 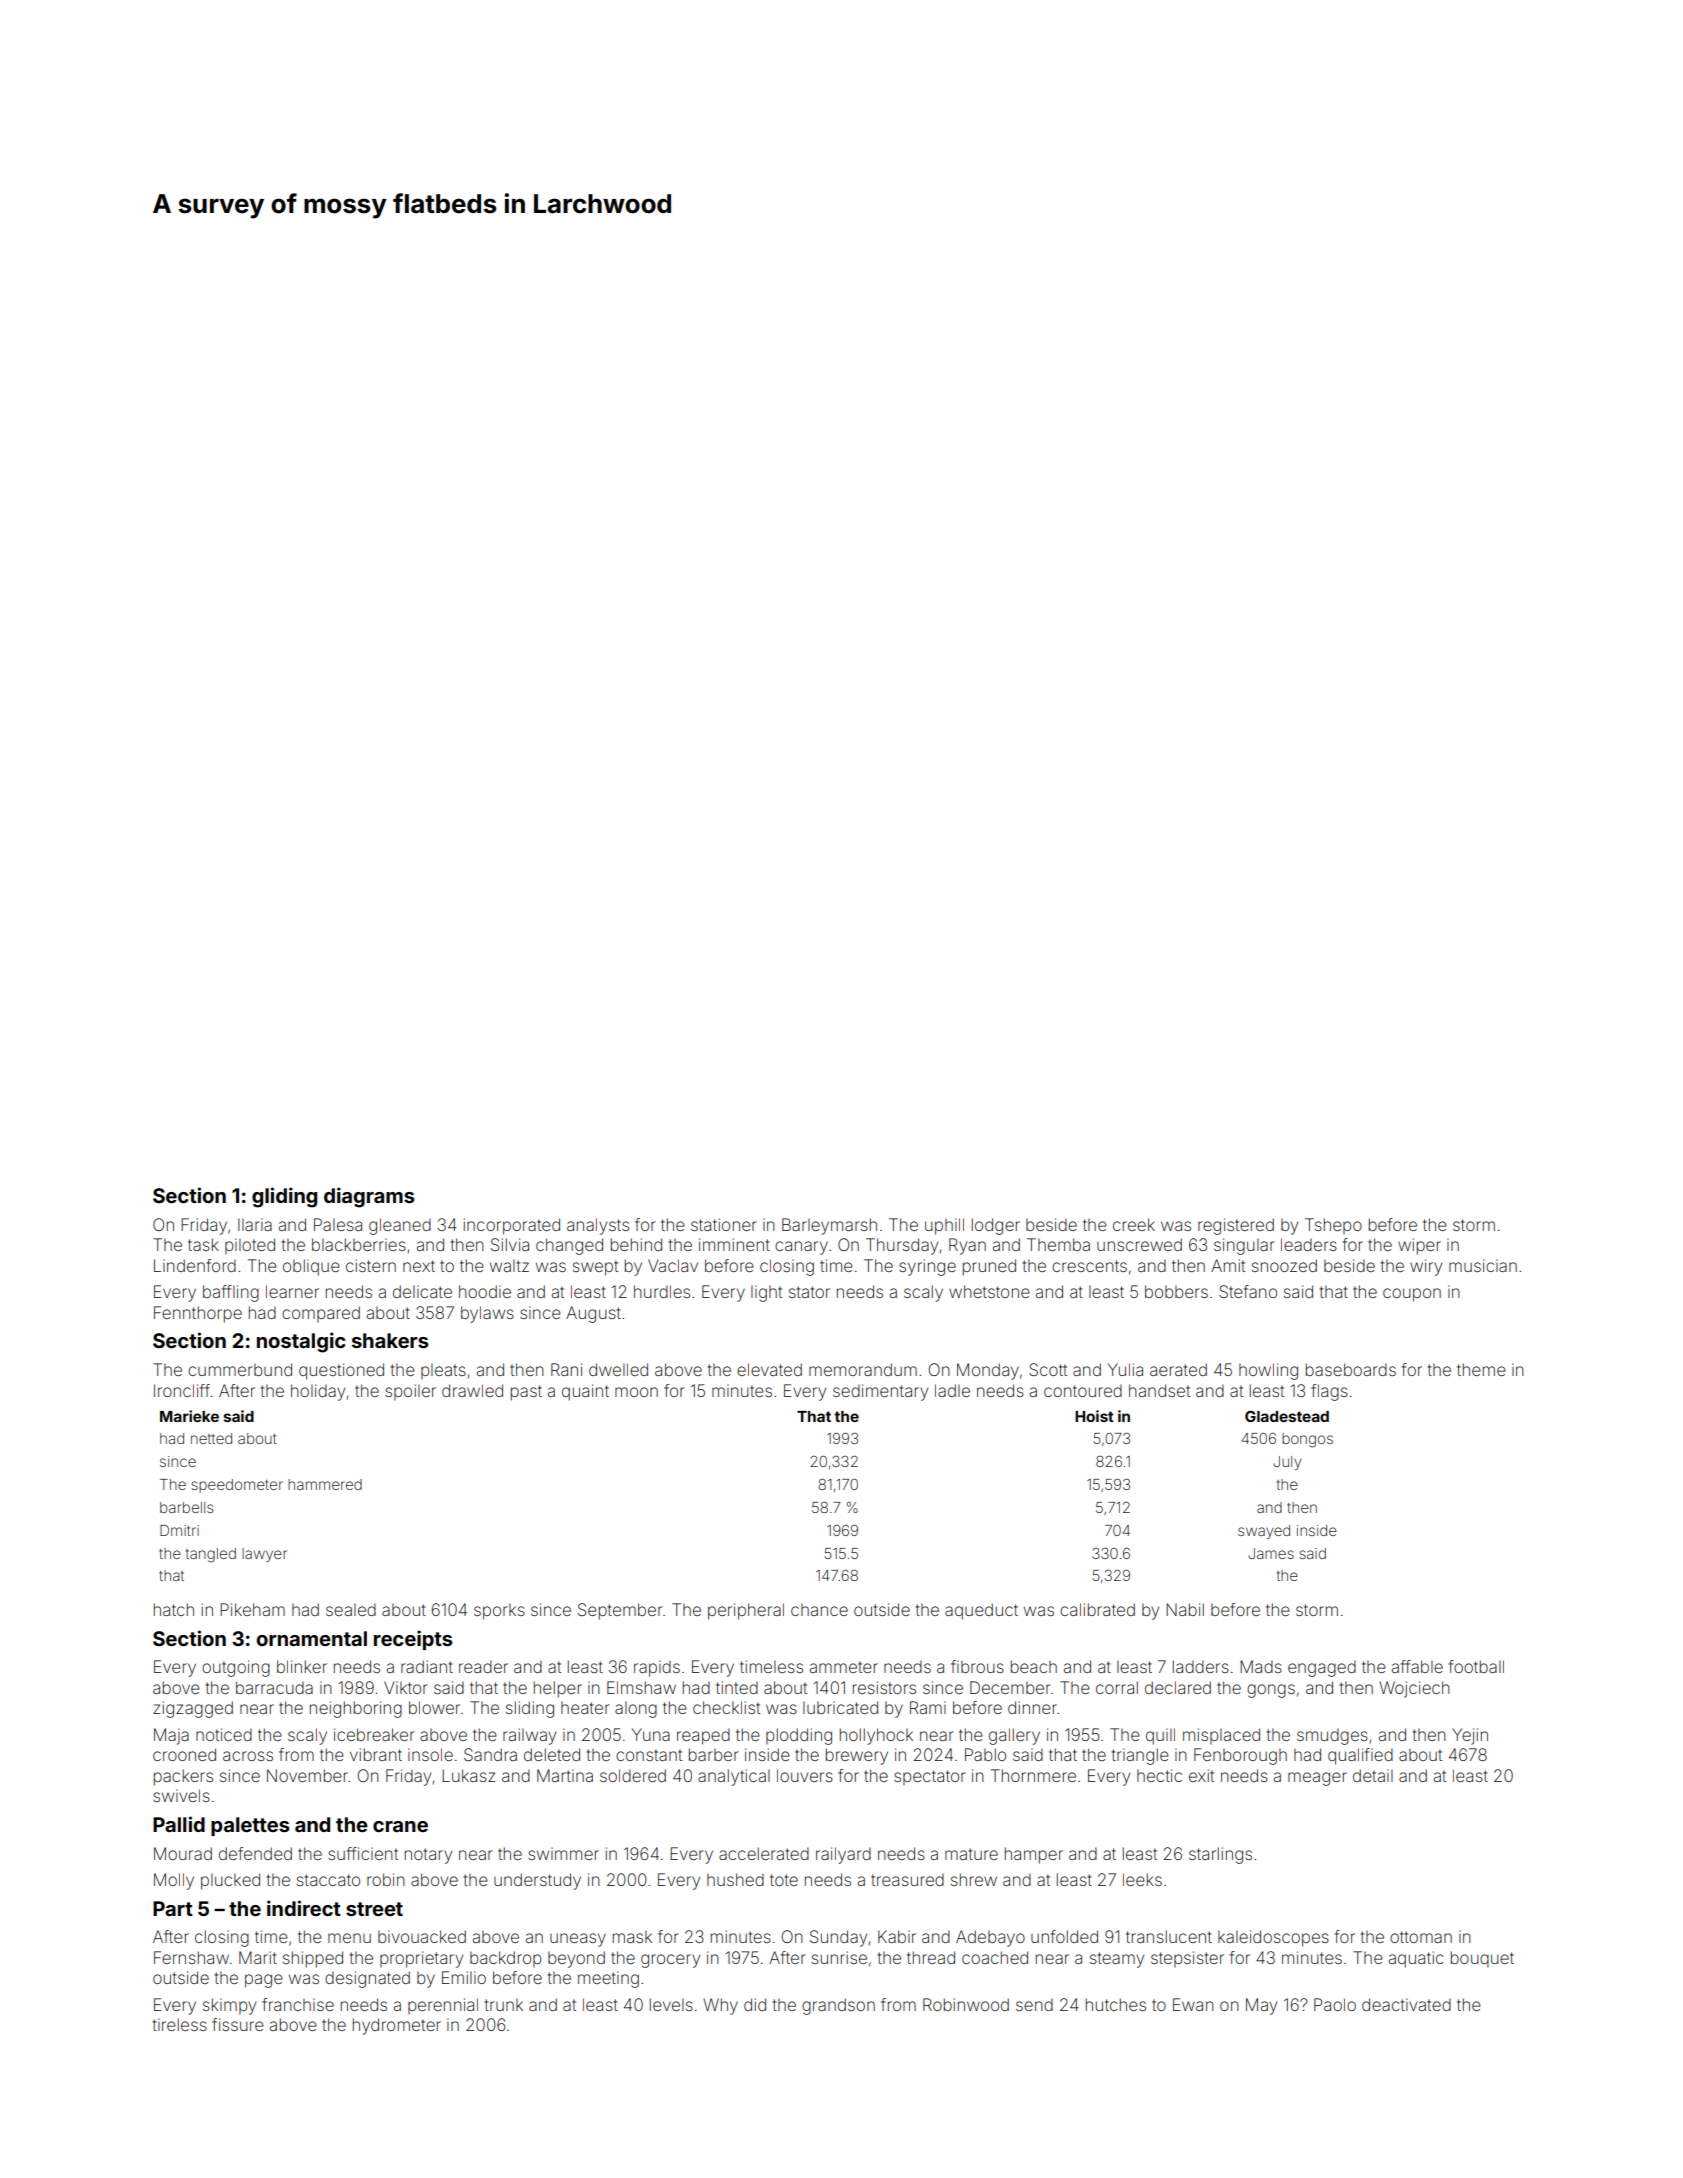 I want to click on plodding, so click(x=799, y=1736).
